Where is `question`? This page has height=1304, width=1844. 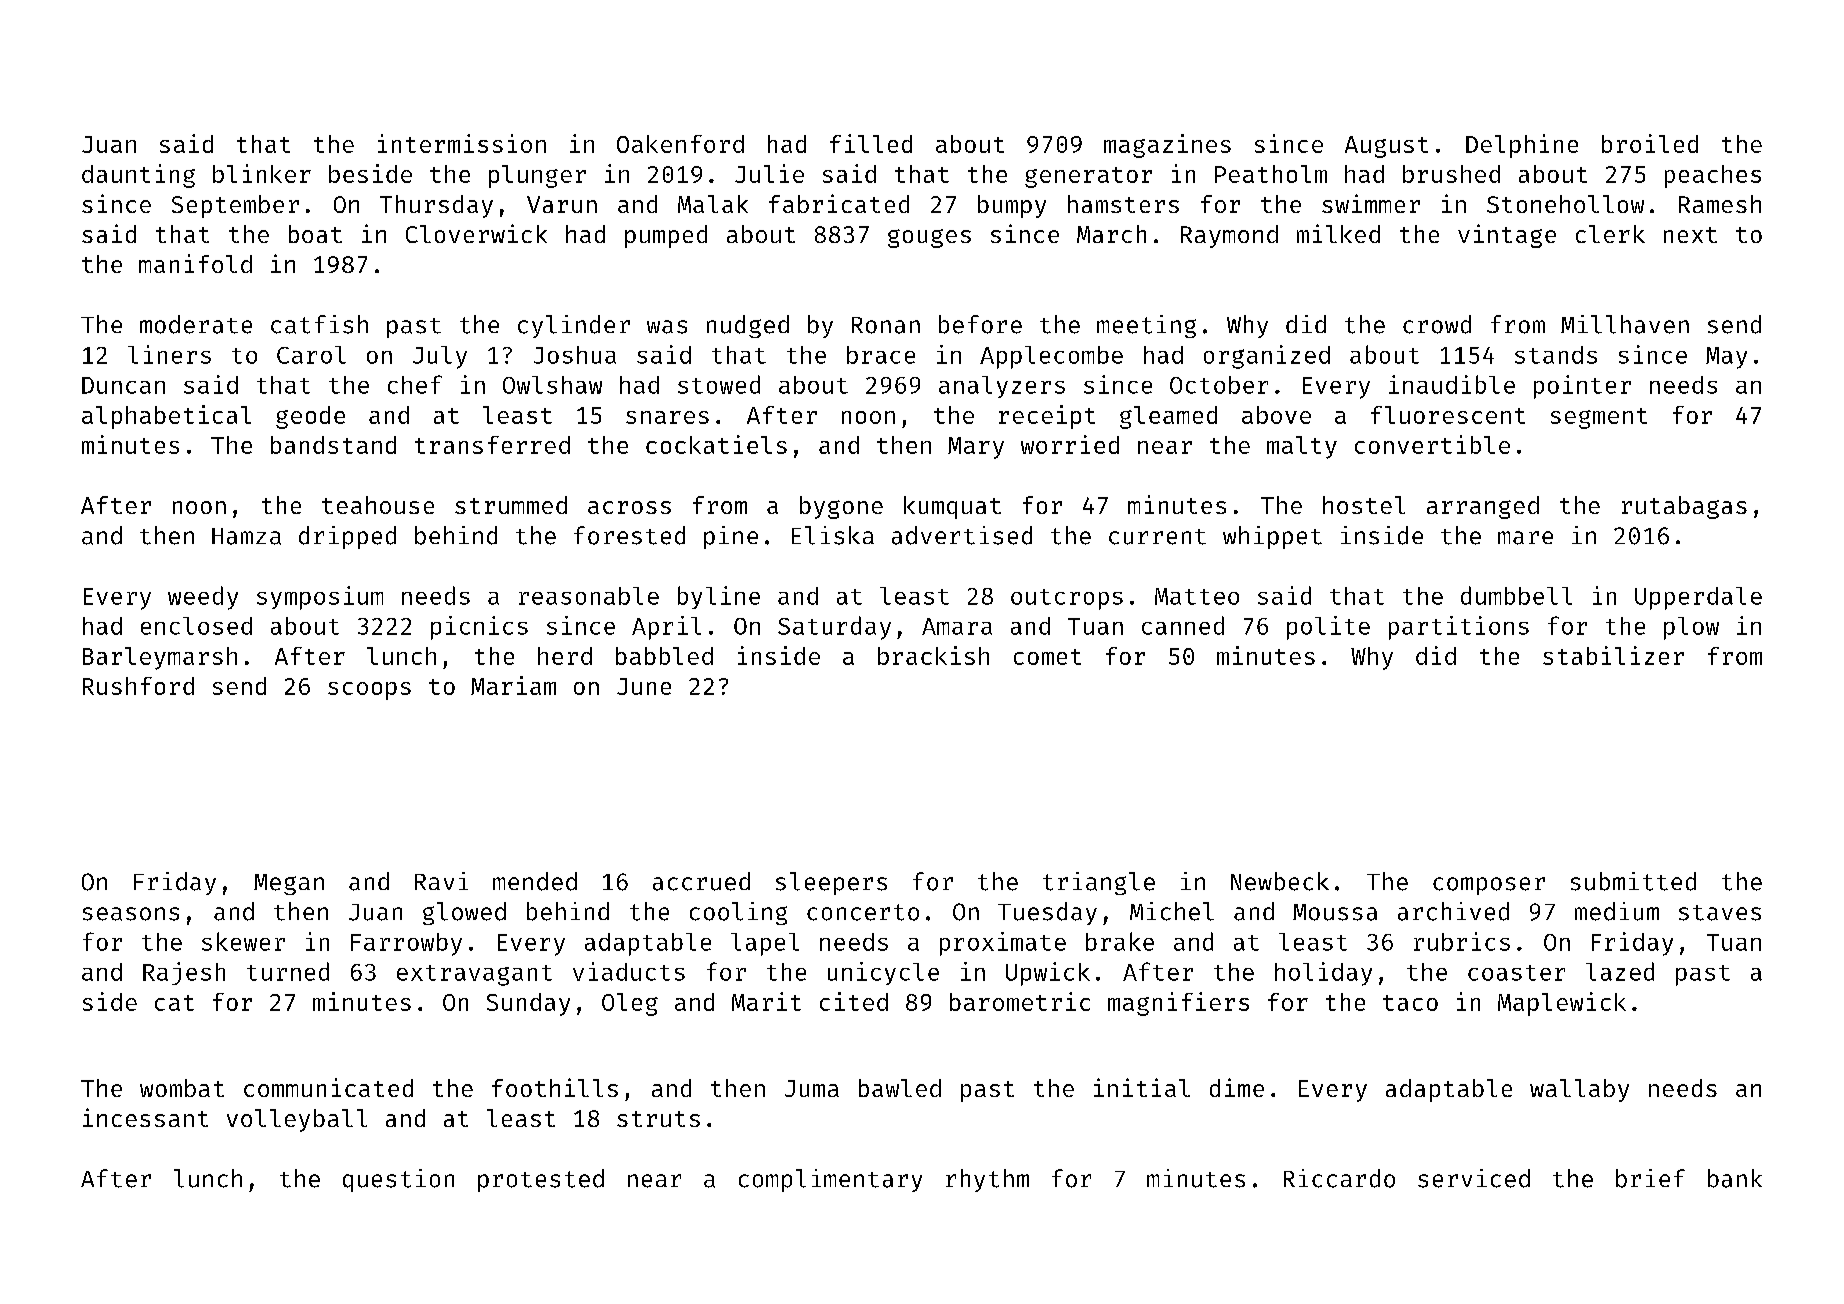
question is located at coordinates (398, 1180).
